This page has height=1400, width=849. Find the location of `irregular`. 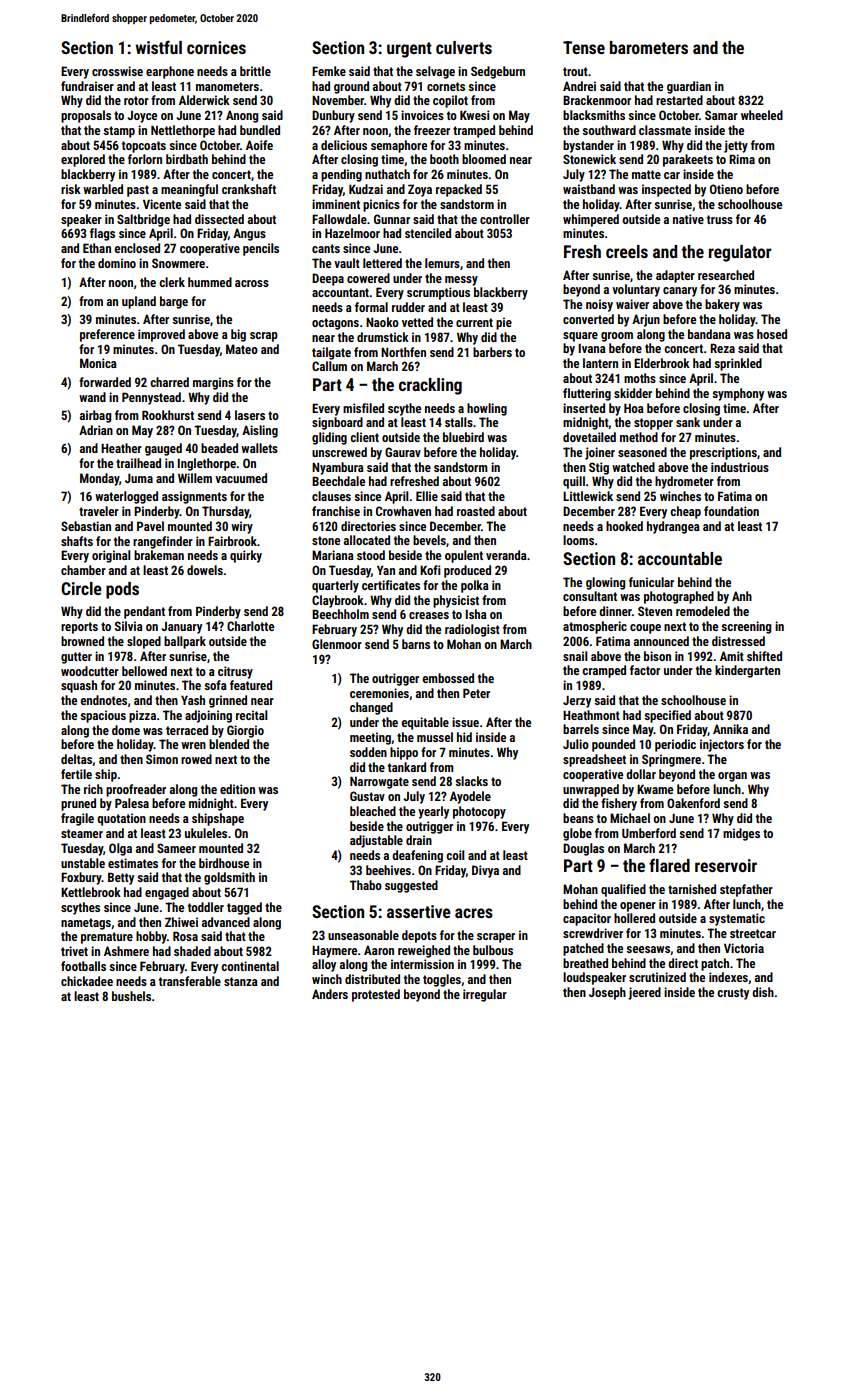

irregular is located at coordinates (485, 995).
